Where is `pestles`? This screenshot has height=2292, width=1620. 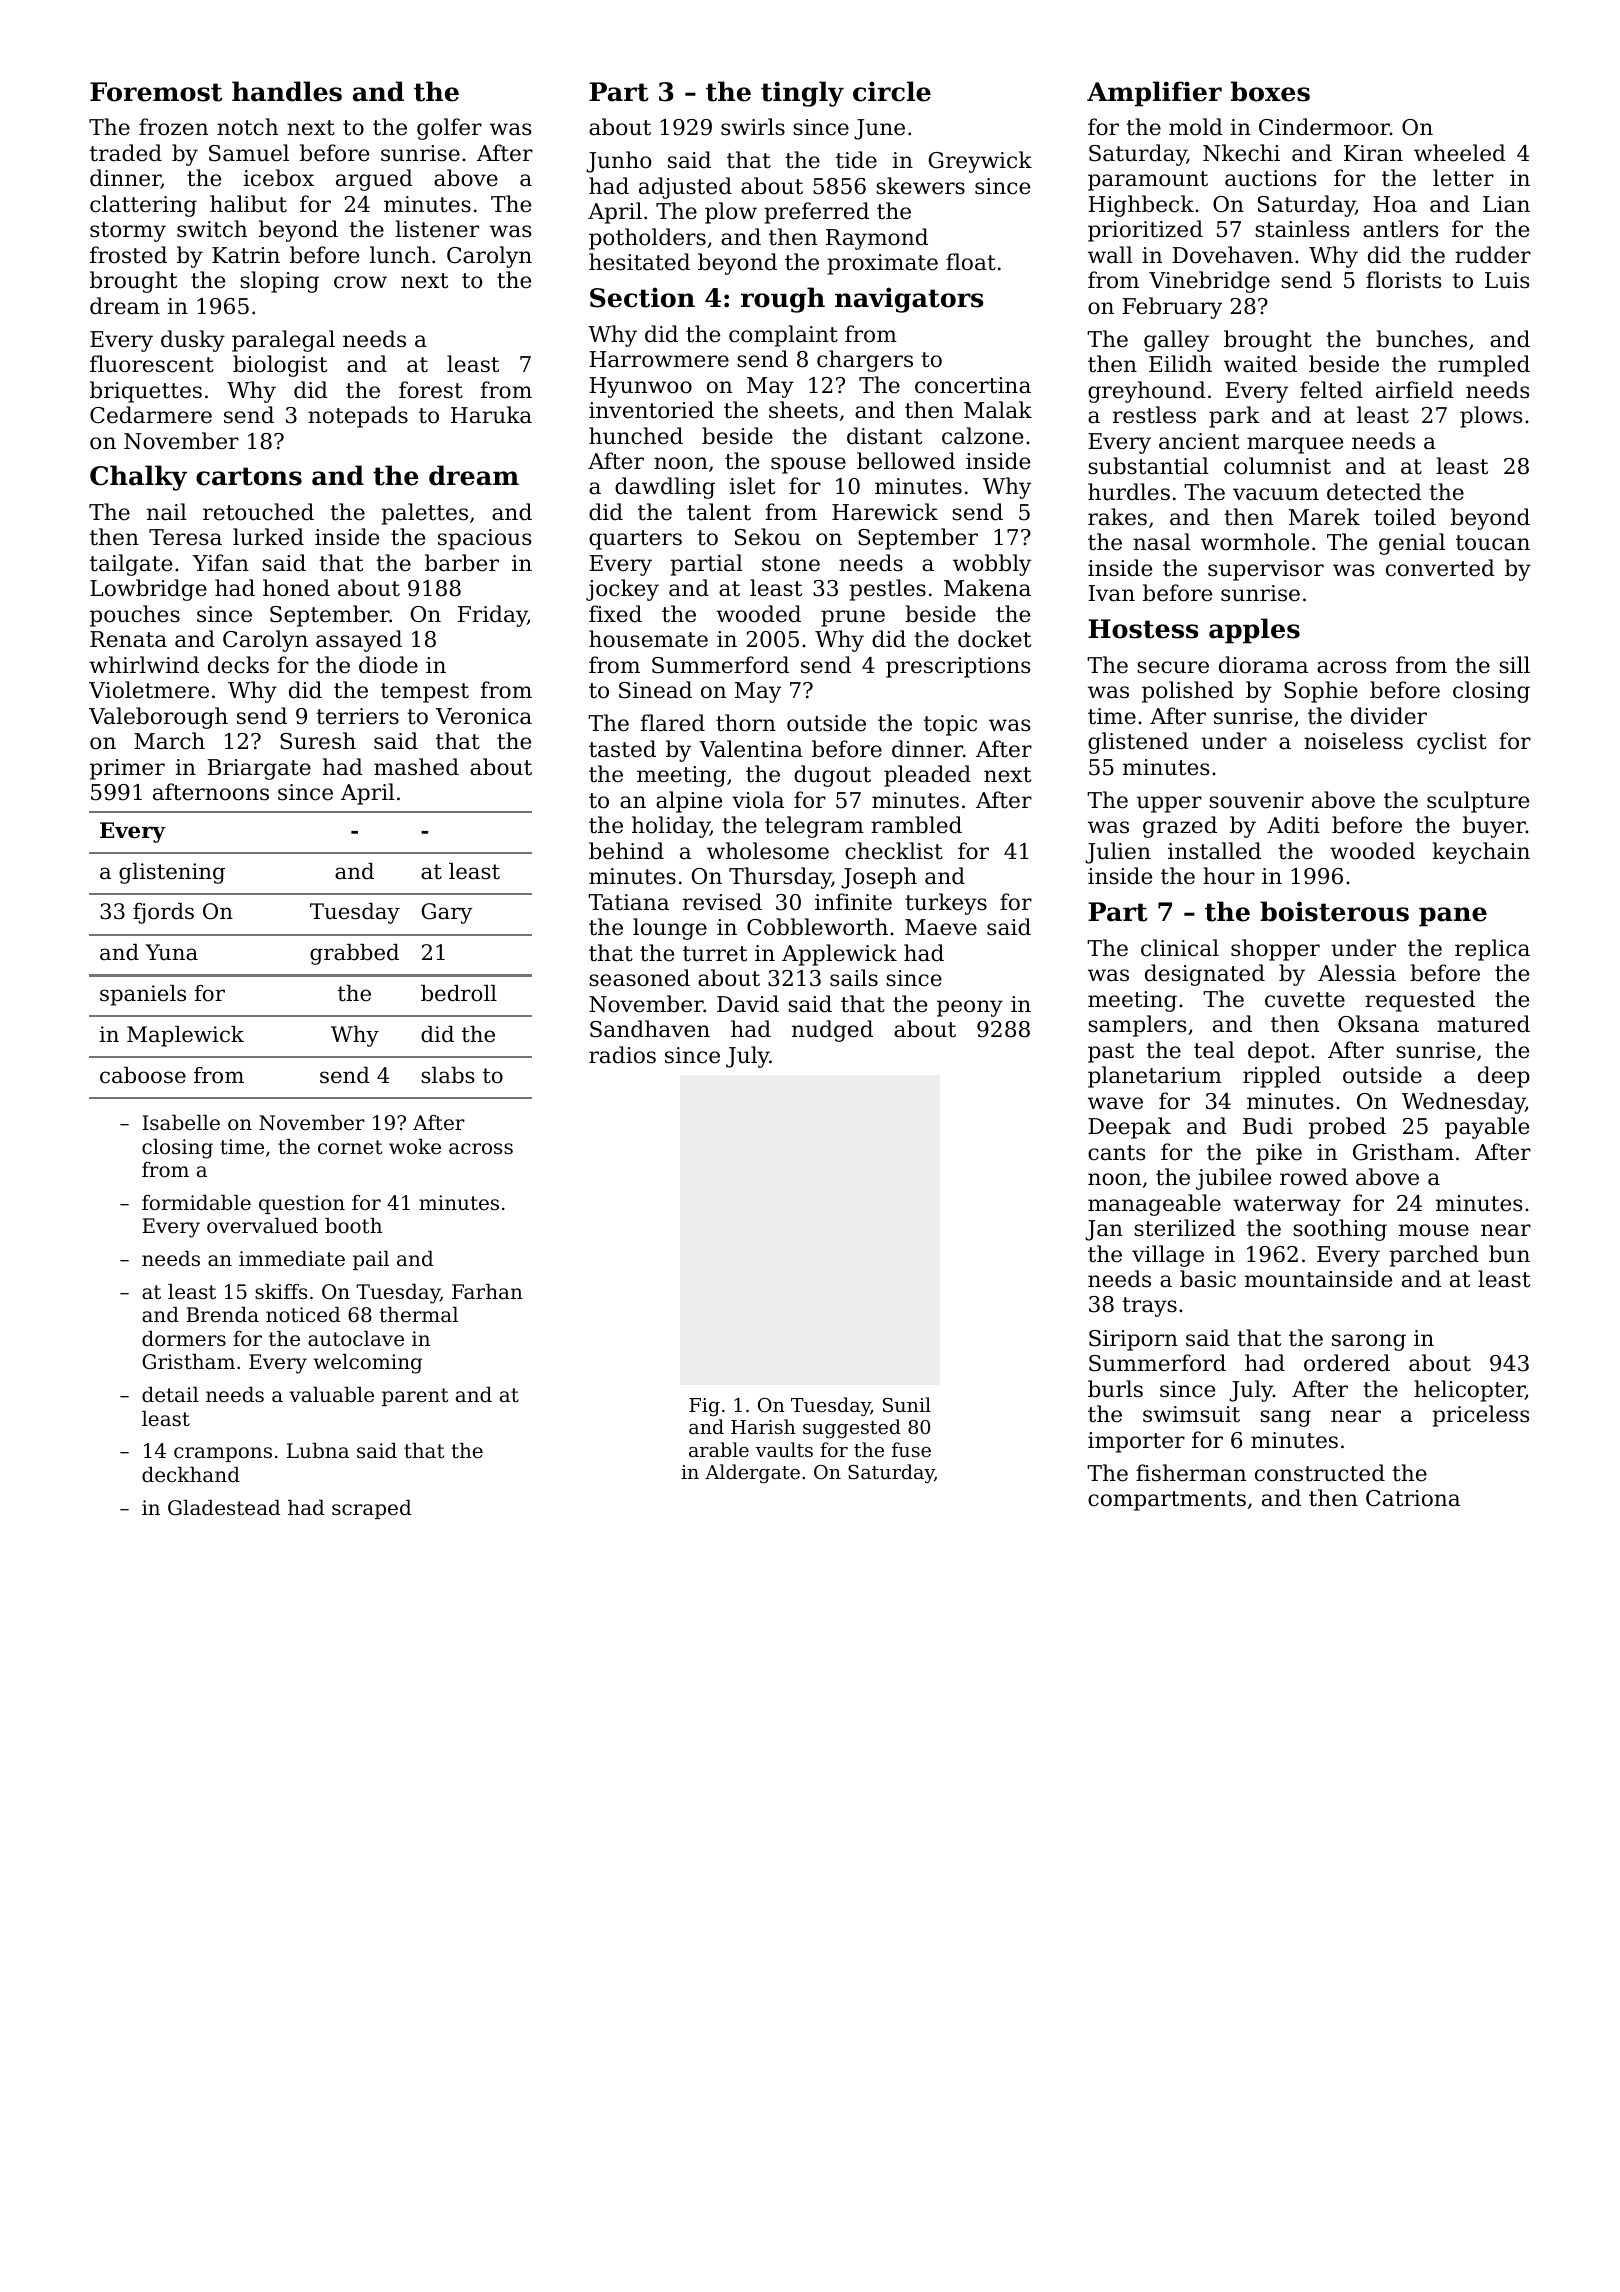
pestles is located at coordinates (887, 590).
